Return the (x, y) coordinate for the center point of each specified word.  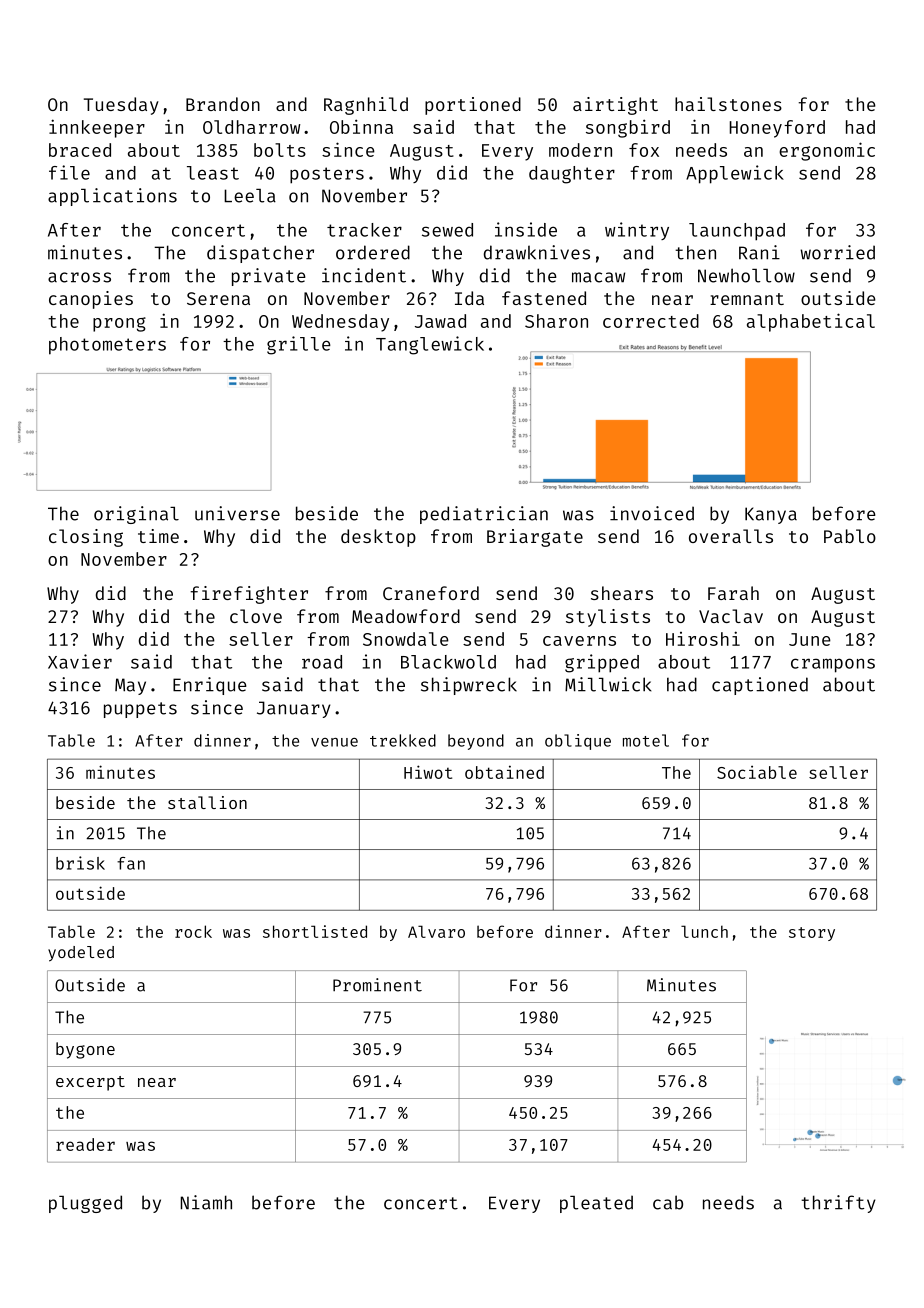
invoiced (652, 513)
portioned (473, 106)
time (158, 536)
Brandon (223, 104)
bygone (85, 1050)
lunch (704, 931)
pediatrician (484, 515)
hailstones (728, 104)
